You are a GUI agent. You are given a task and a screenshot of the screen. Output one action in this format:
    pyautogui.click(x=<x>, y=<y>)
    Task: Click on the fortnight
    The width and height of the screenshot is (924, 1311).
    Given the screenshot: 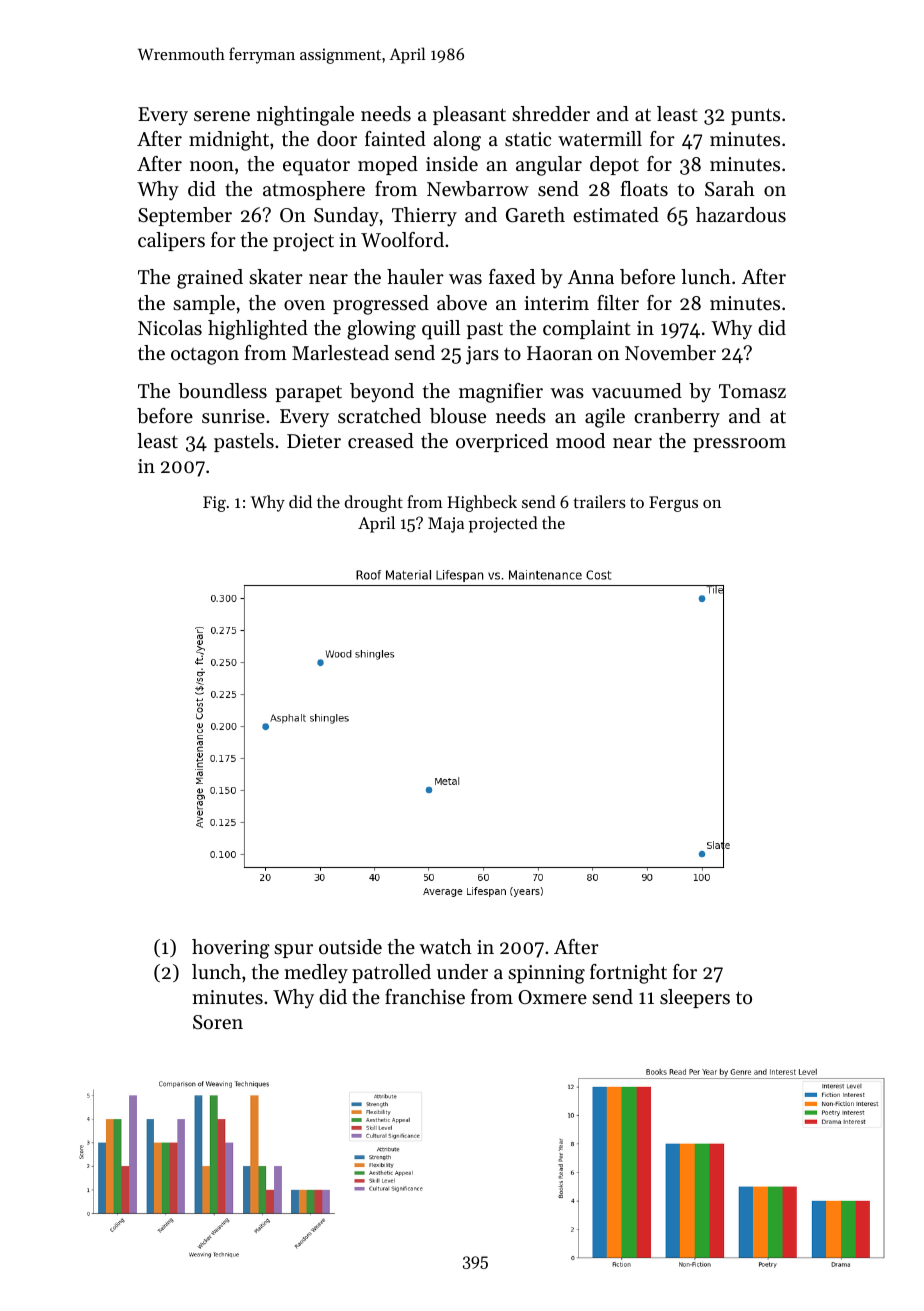 What is the action you would take?
    pyautogui.click(x=628, y=974)
